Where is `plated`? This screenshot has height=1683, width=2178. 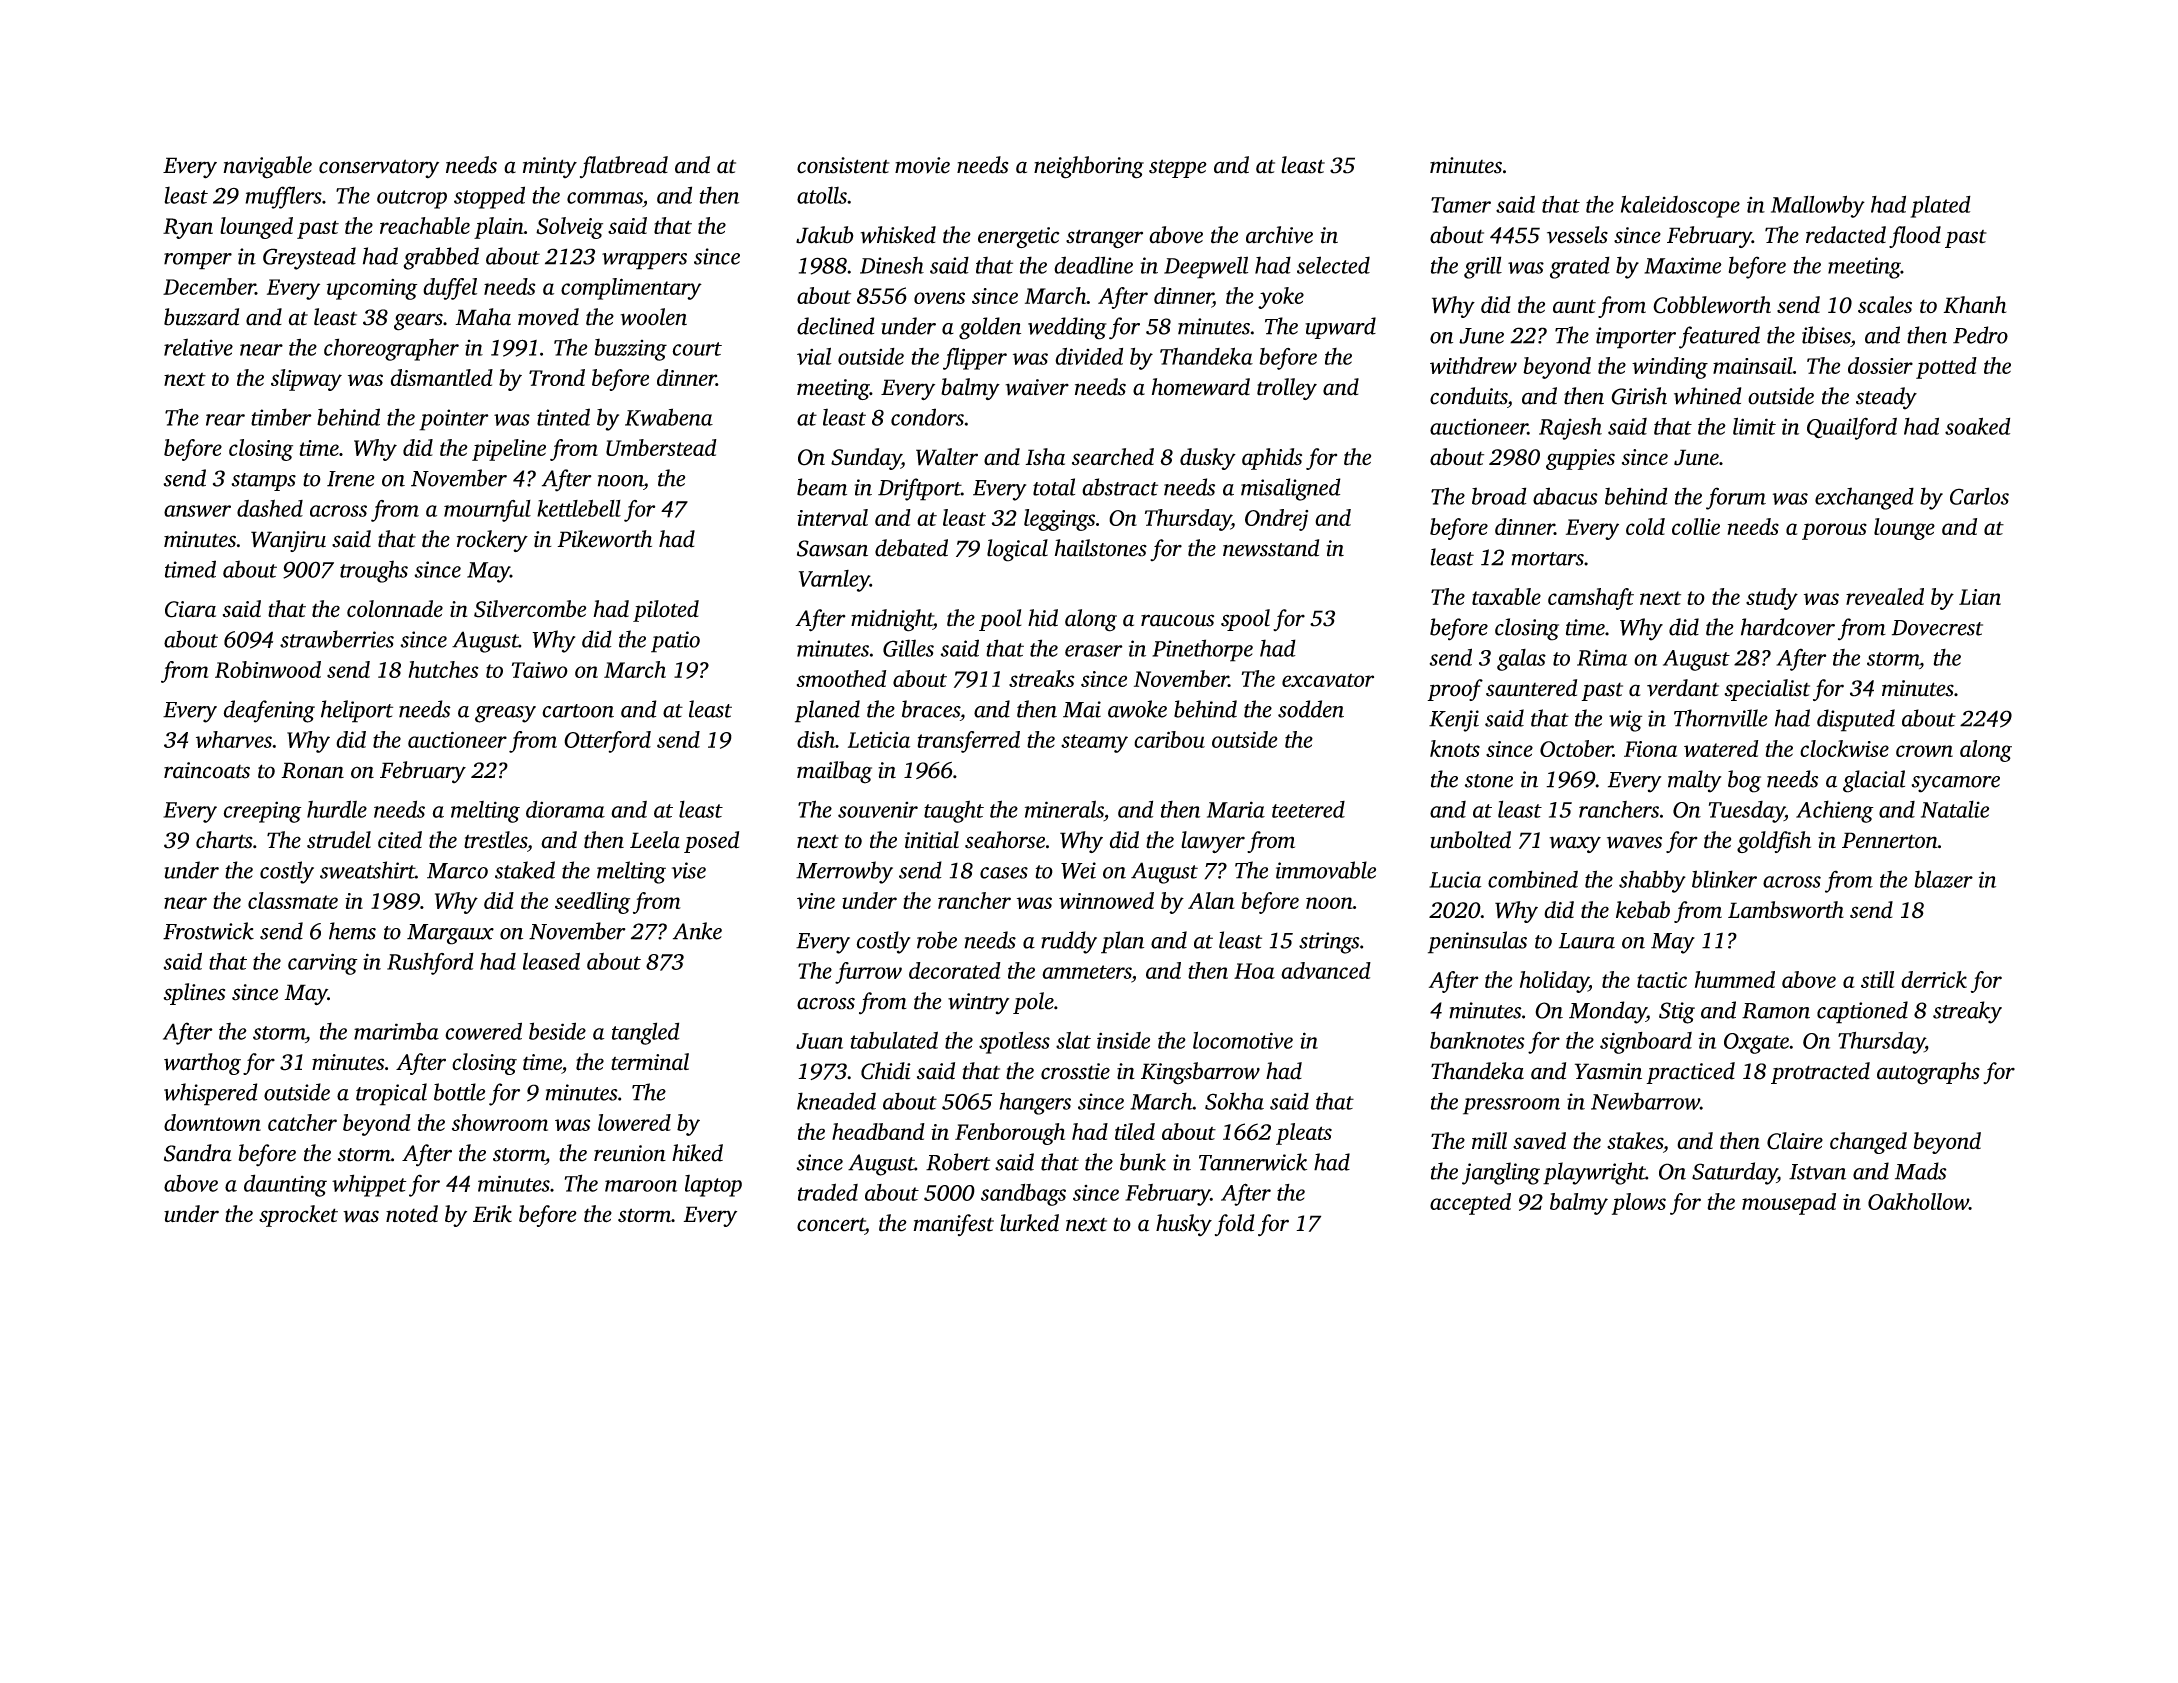
plated is located at coordinates (1940, 207).
